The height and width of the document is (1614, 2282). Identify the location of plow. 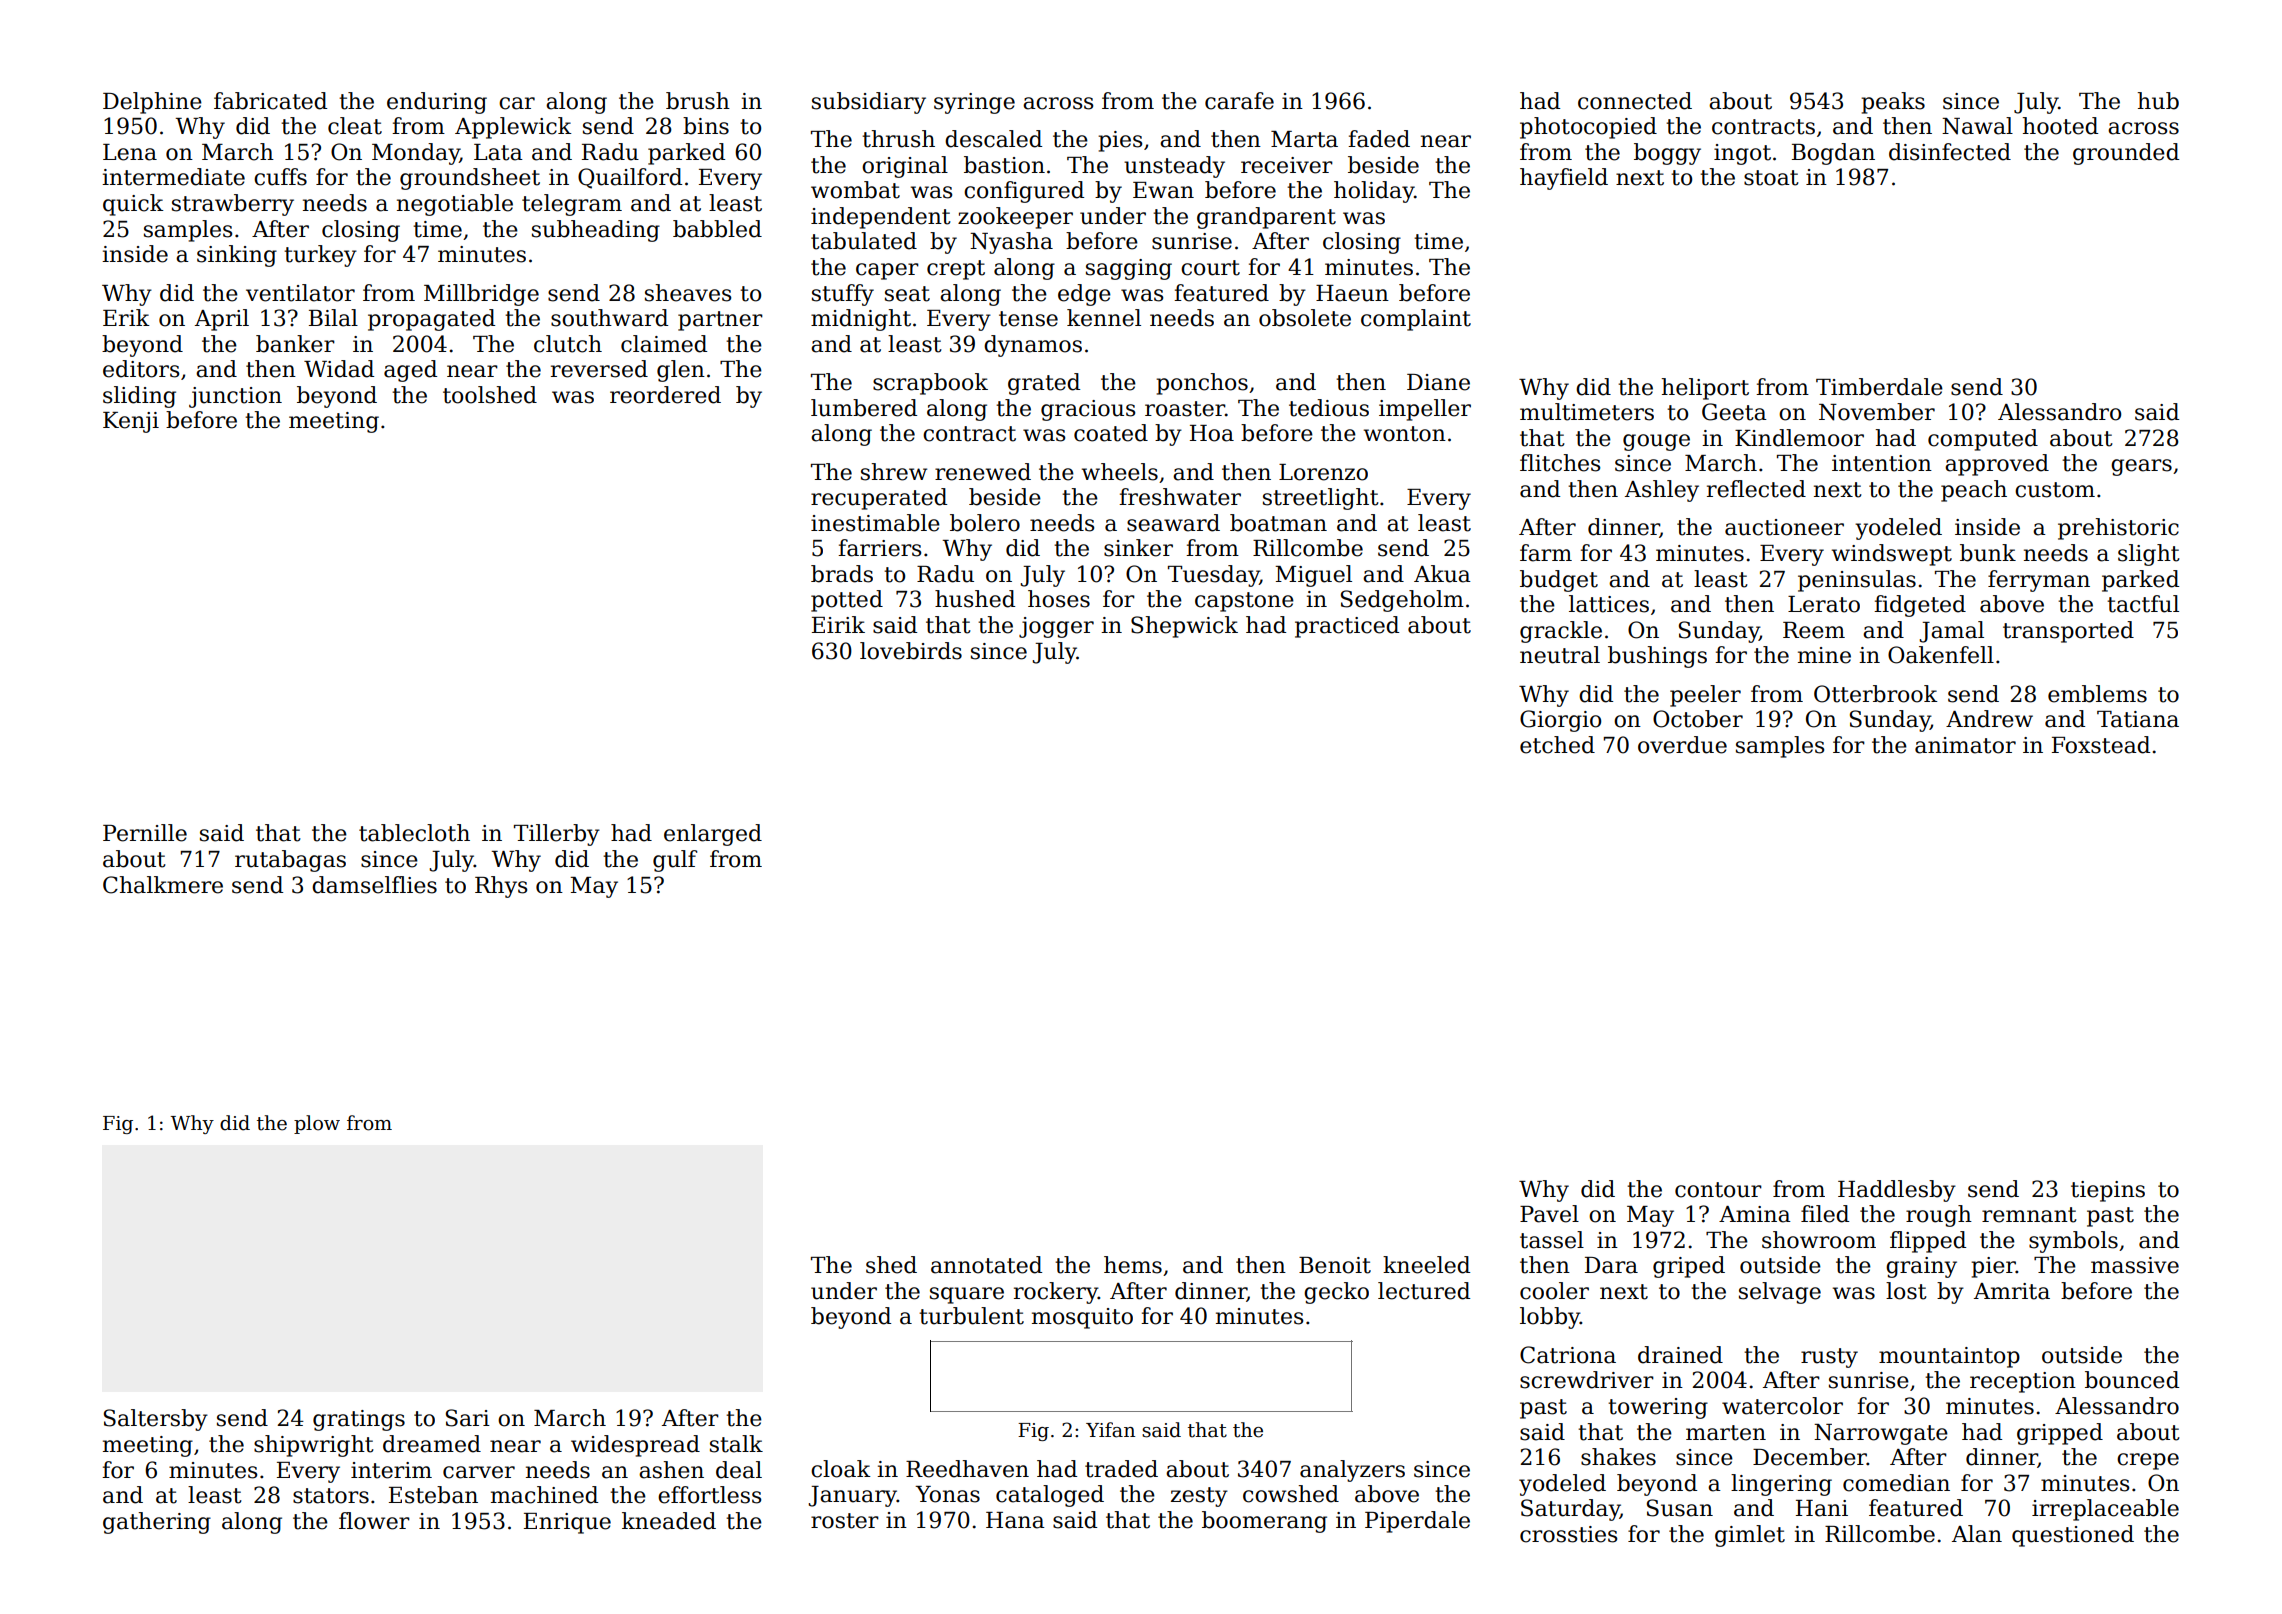
(317, 1124).
